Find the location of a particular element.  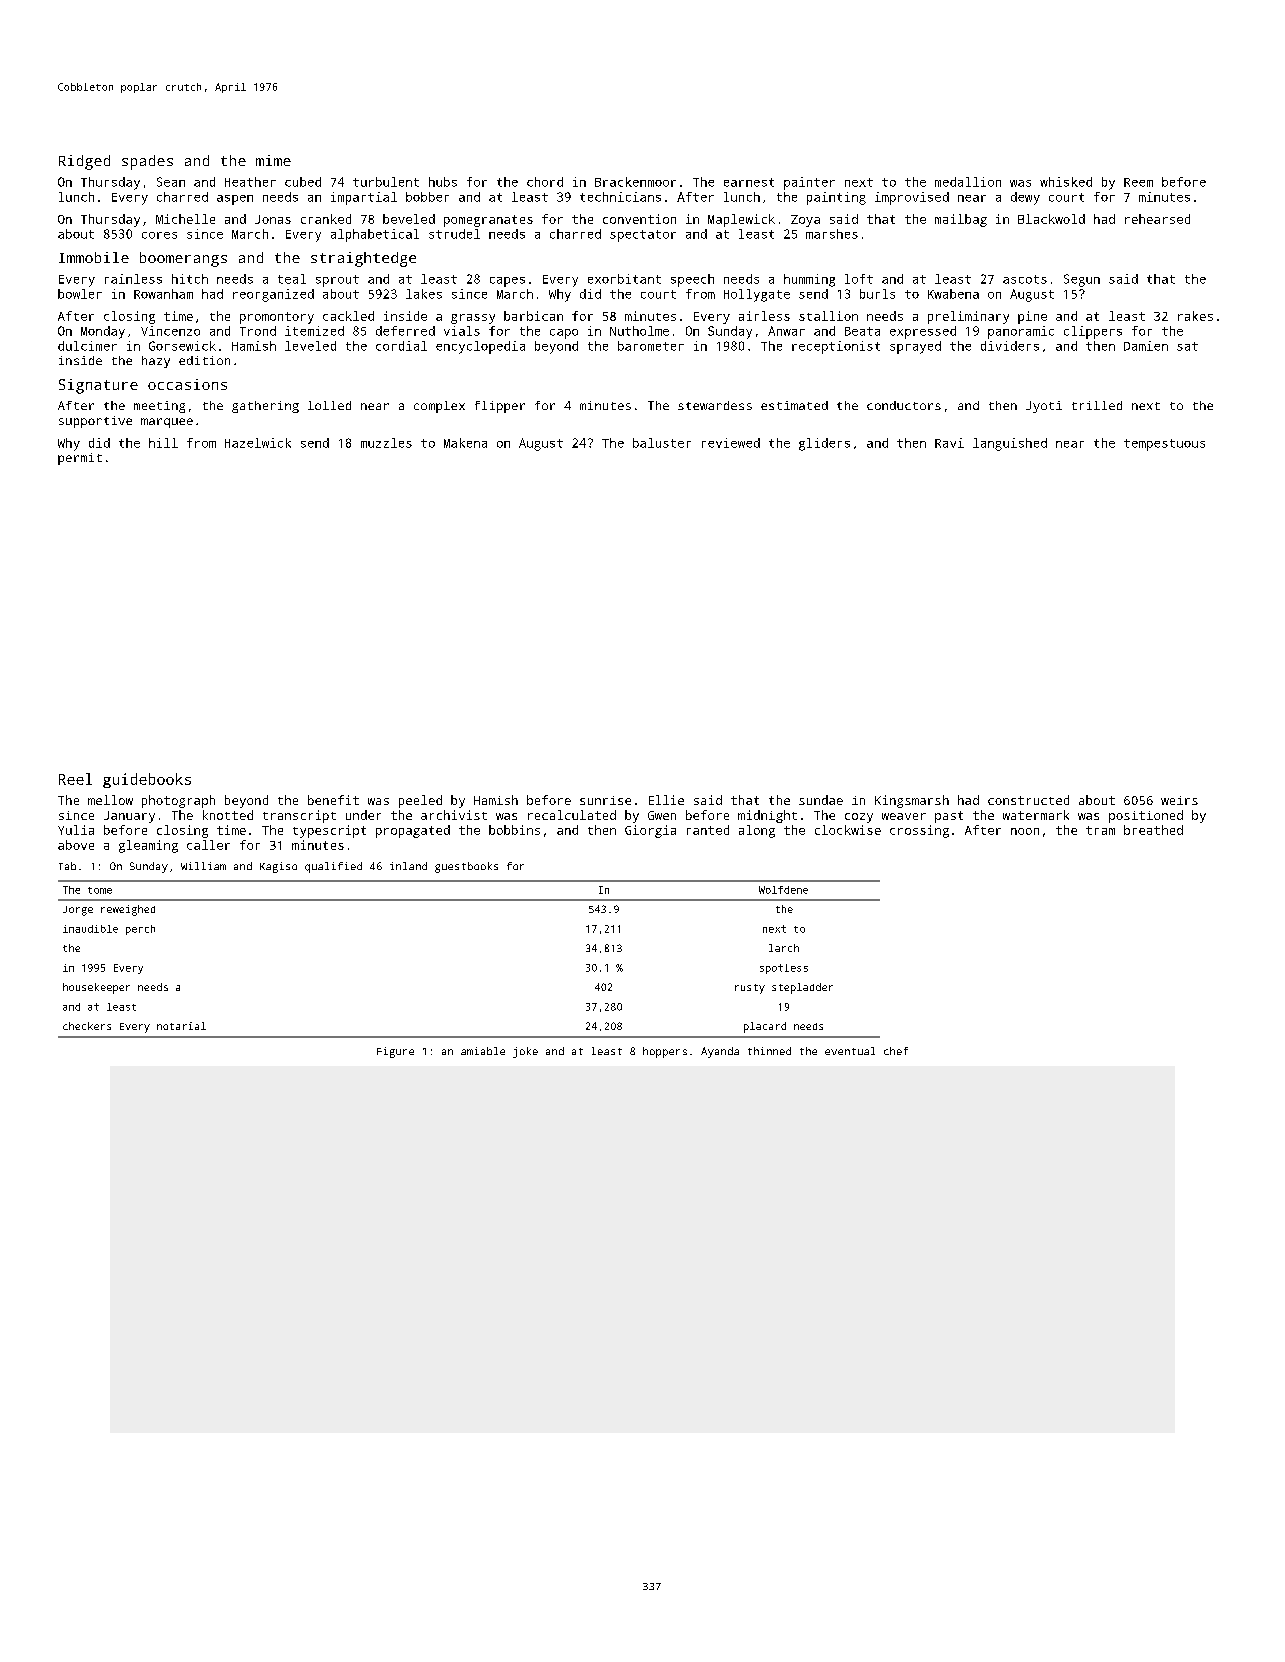

benefit is located at coordinates (333, 800).
